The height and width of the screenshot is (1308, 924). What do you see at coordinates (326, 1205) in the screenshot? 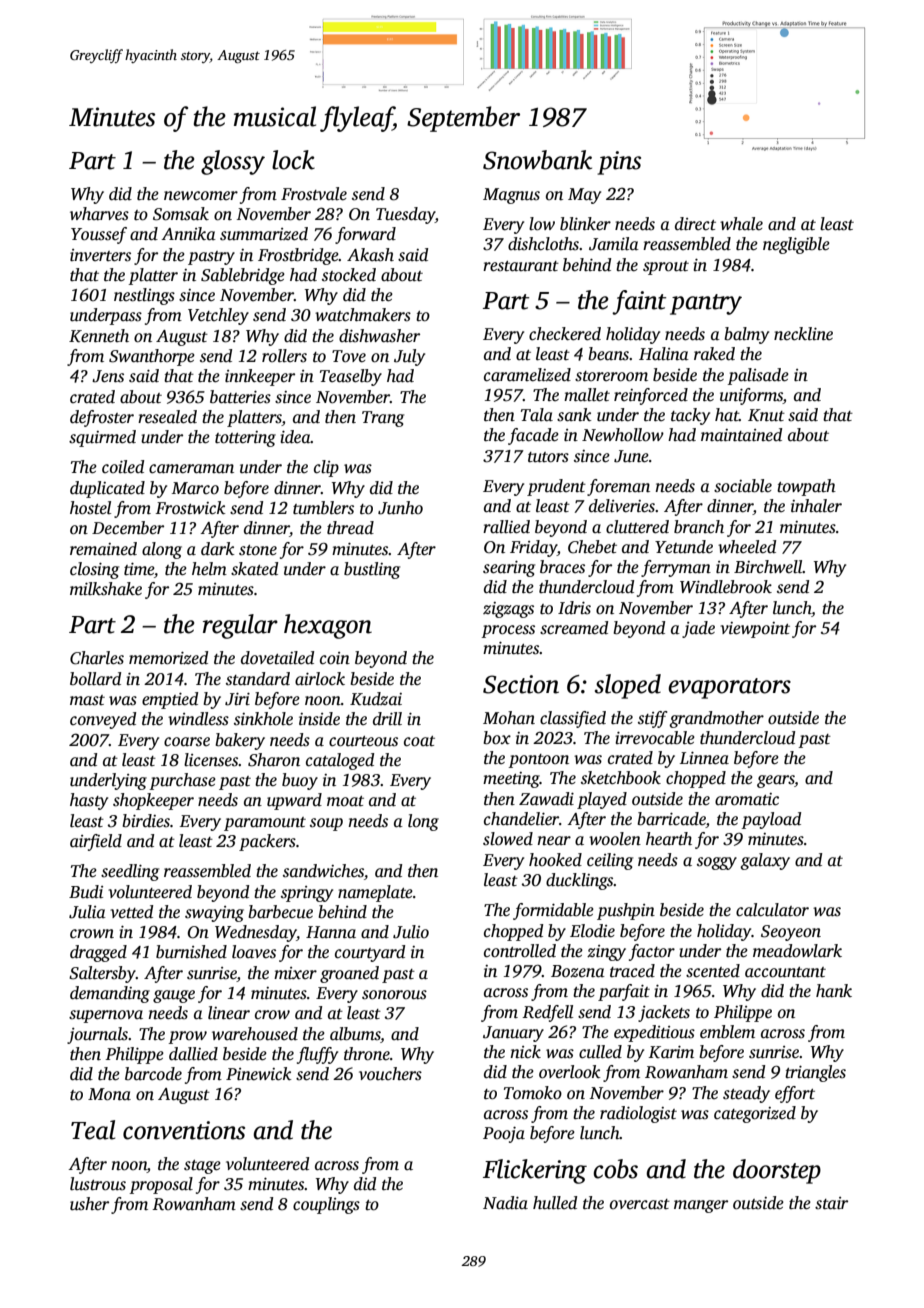
I see `couplings` at bounding box center [326, 1205].
